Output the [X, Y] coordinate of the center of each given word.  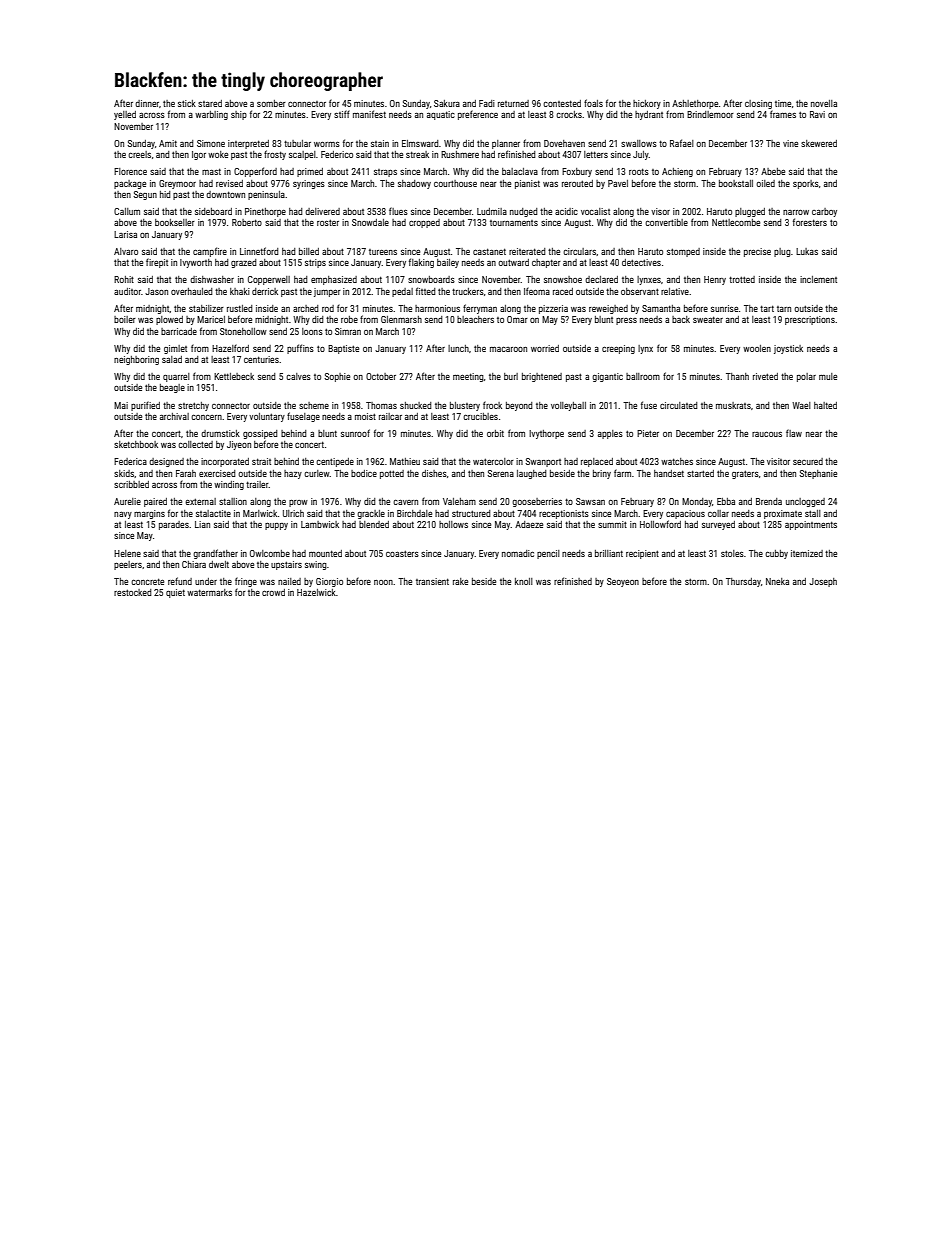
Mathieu [405, 461]
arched [305, 308]
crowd [273, 592]
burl [511, 376]
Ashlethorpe [695, 104]
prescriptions [810, 320]
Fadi [487, 103]
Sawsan [590, 501]
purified [145, 406]
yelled [125, 115]
